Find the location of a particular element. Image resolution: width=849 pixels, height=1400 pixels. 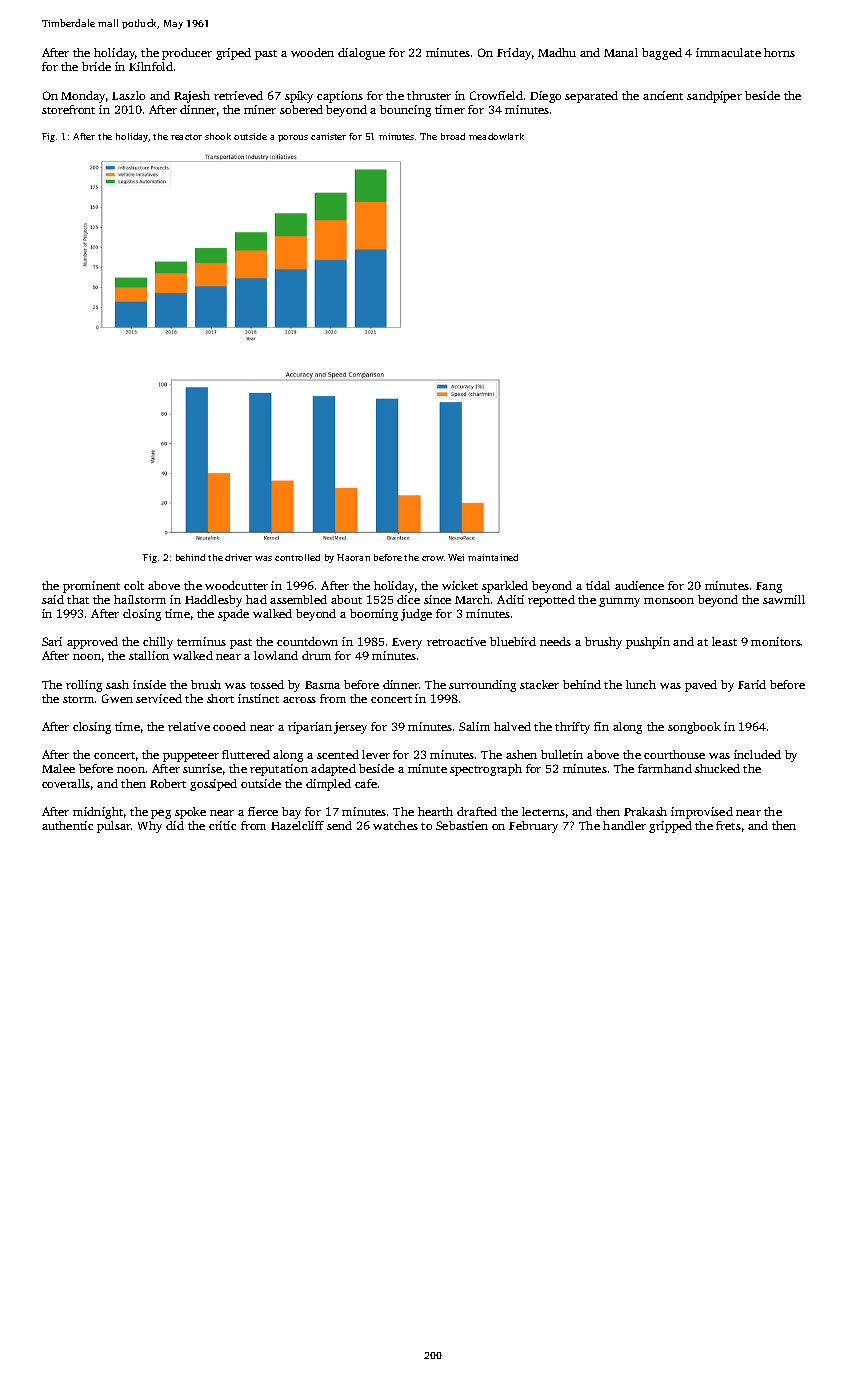

sandpiper is located at coordinates (714, 97).
